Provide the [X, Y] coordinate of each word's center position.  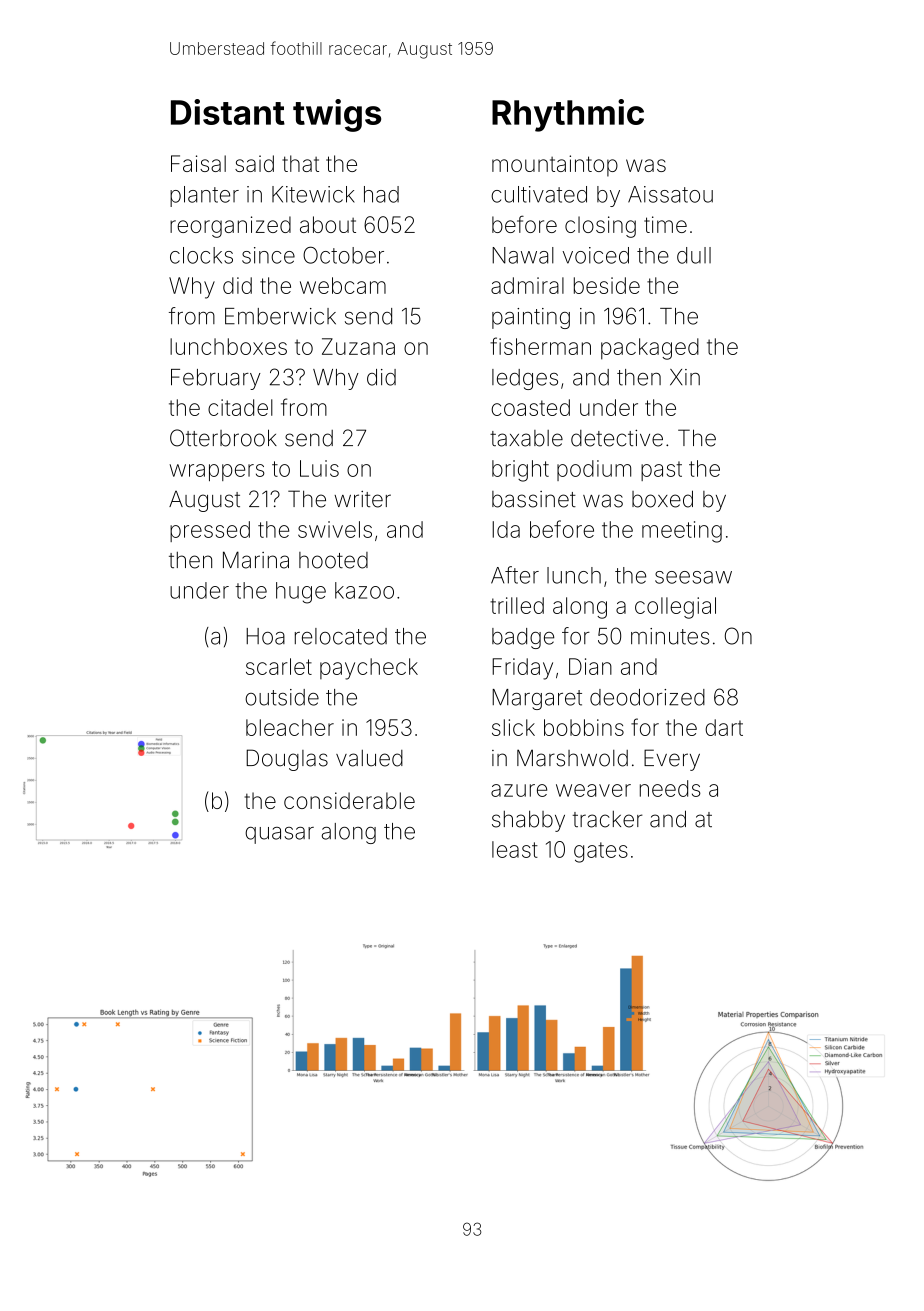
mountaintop [555, 166]
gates [601, 852]
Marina [256, 560]
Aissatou [670, 194]
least [515, 849]
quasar [279, 835]
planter [204, 196]
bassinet [534, 499]
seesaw [693, 577]
